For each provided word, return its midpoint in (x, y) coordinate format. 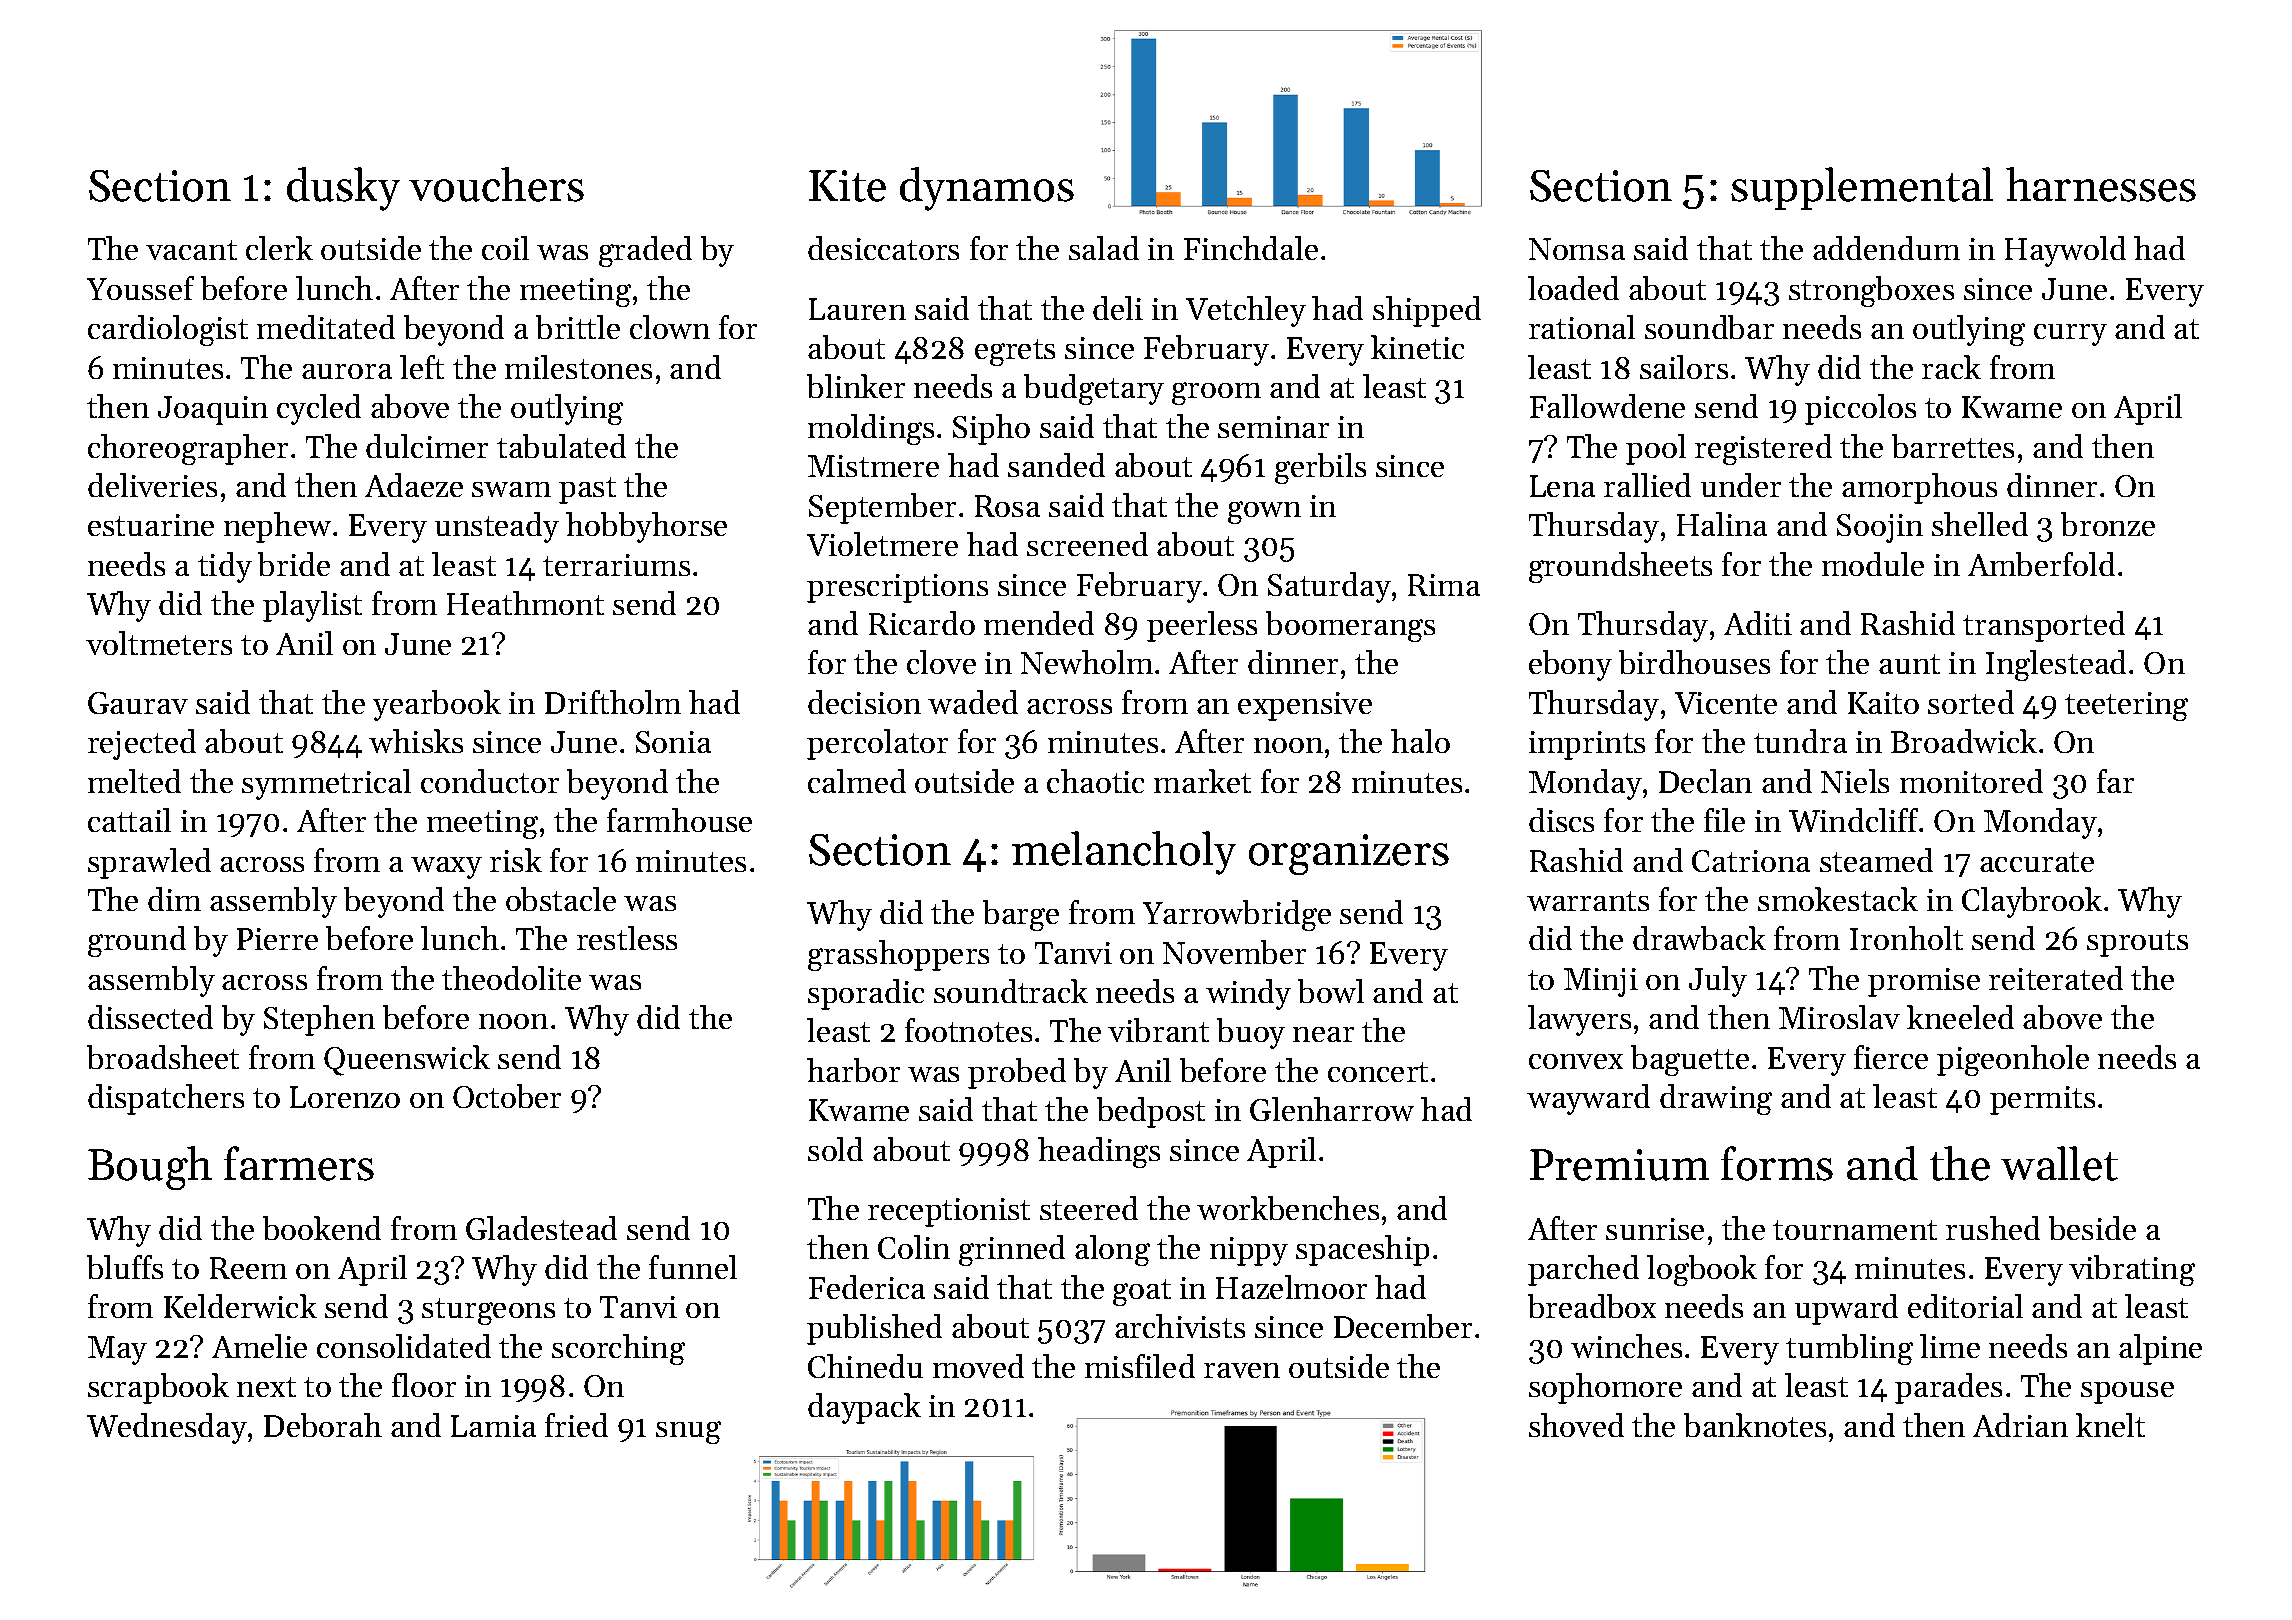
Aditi (1758, 623)
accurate (2037, 862)
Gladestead (541, 1228)
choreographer (188, 449)
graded (645, 251)
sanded (1056, 465)
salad (1104, 248)
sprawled (149, 863)
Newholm (1087, 662)
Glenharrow (1332, 1109)
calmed (857, 781)
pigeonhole (2013, 1060)
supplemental (1862, 188)
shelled (1980, 524)
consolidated (404, 1346)
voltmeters (159, 643)
